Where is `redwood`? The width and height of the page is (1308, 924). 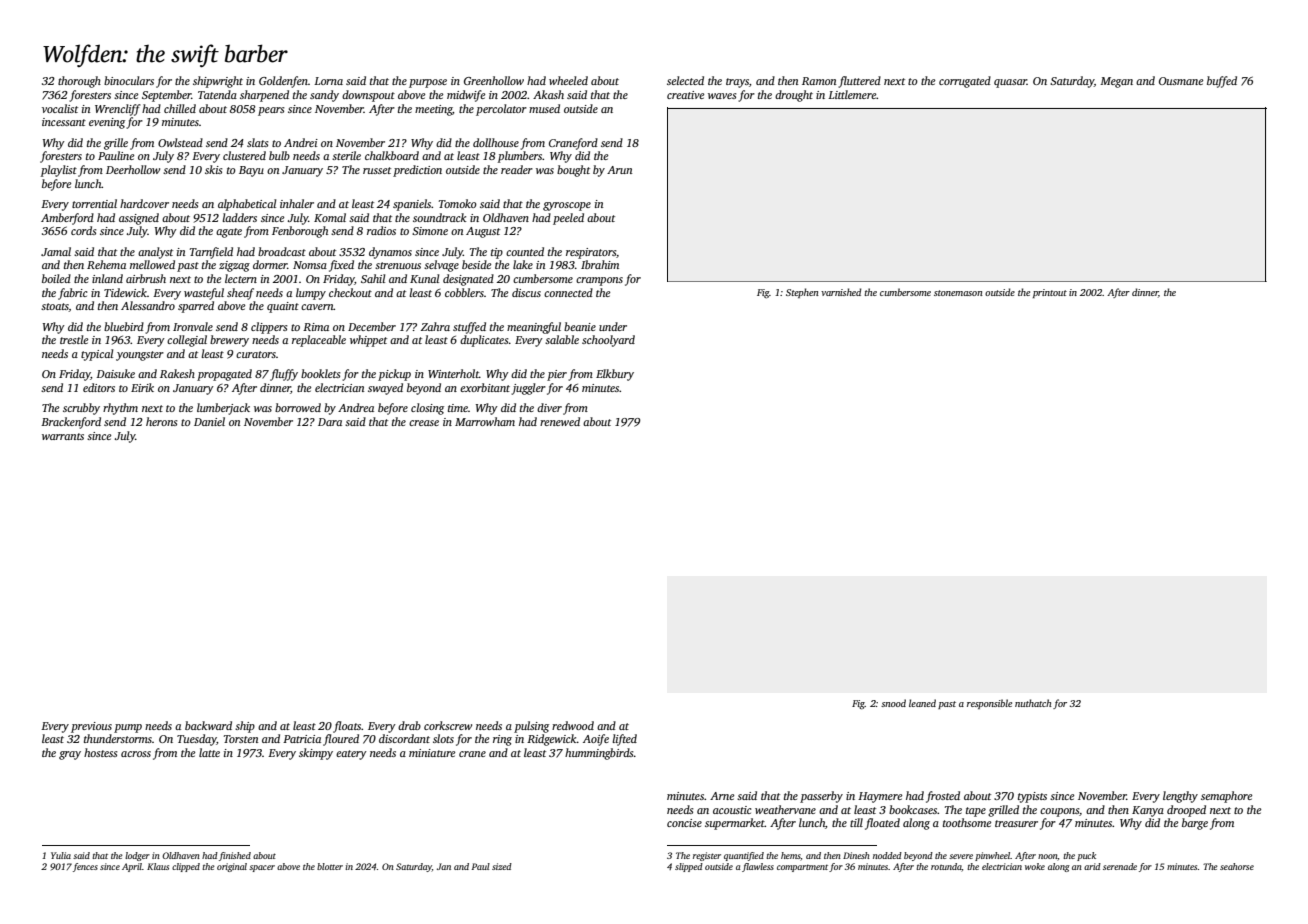 redwood is located at coordinates (573, 725).
